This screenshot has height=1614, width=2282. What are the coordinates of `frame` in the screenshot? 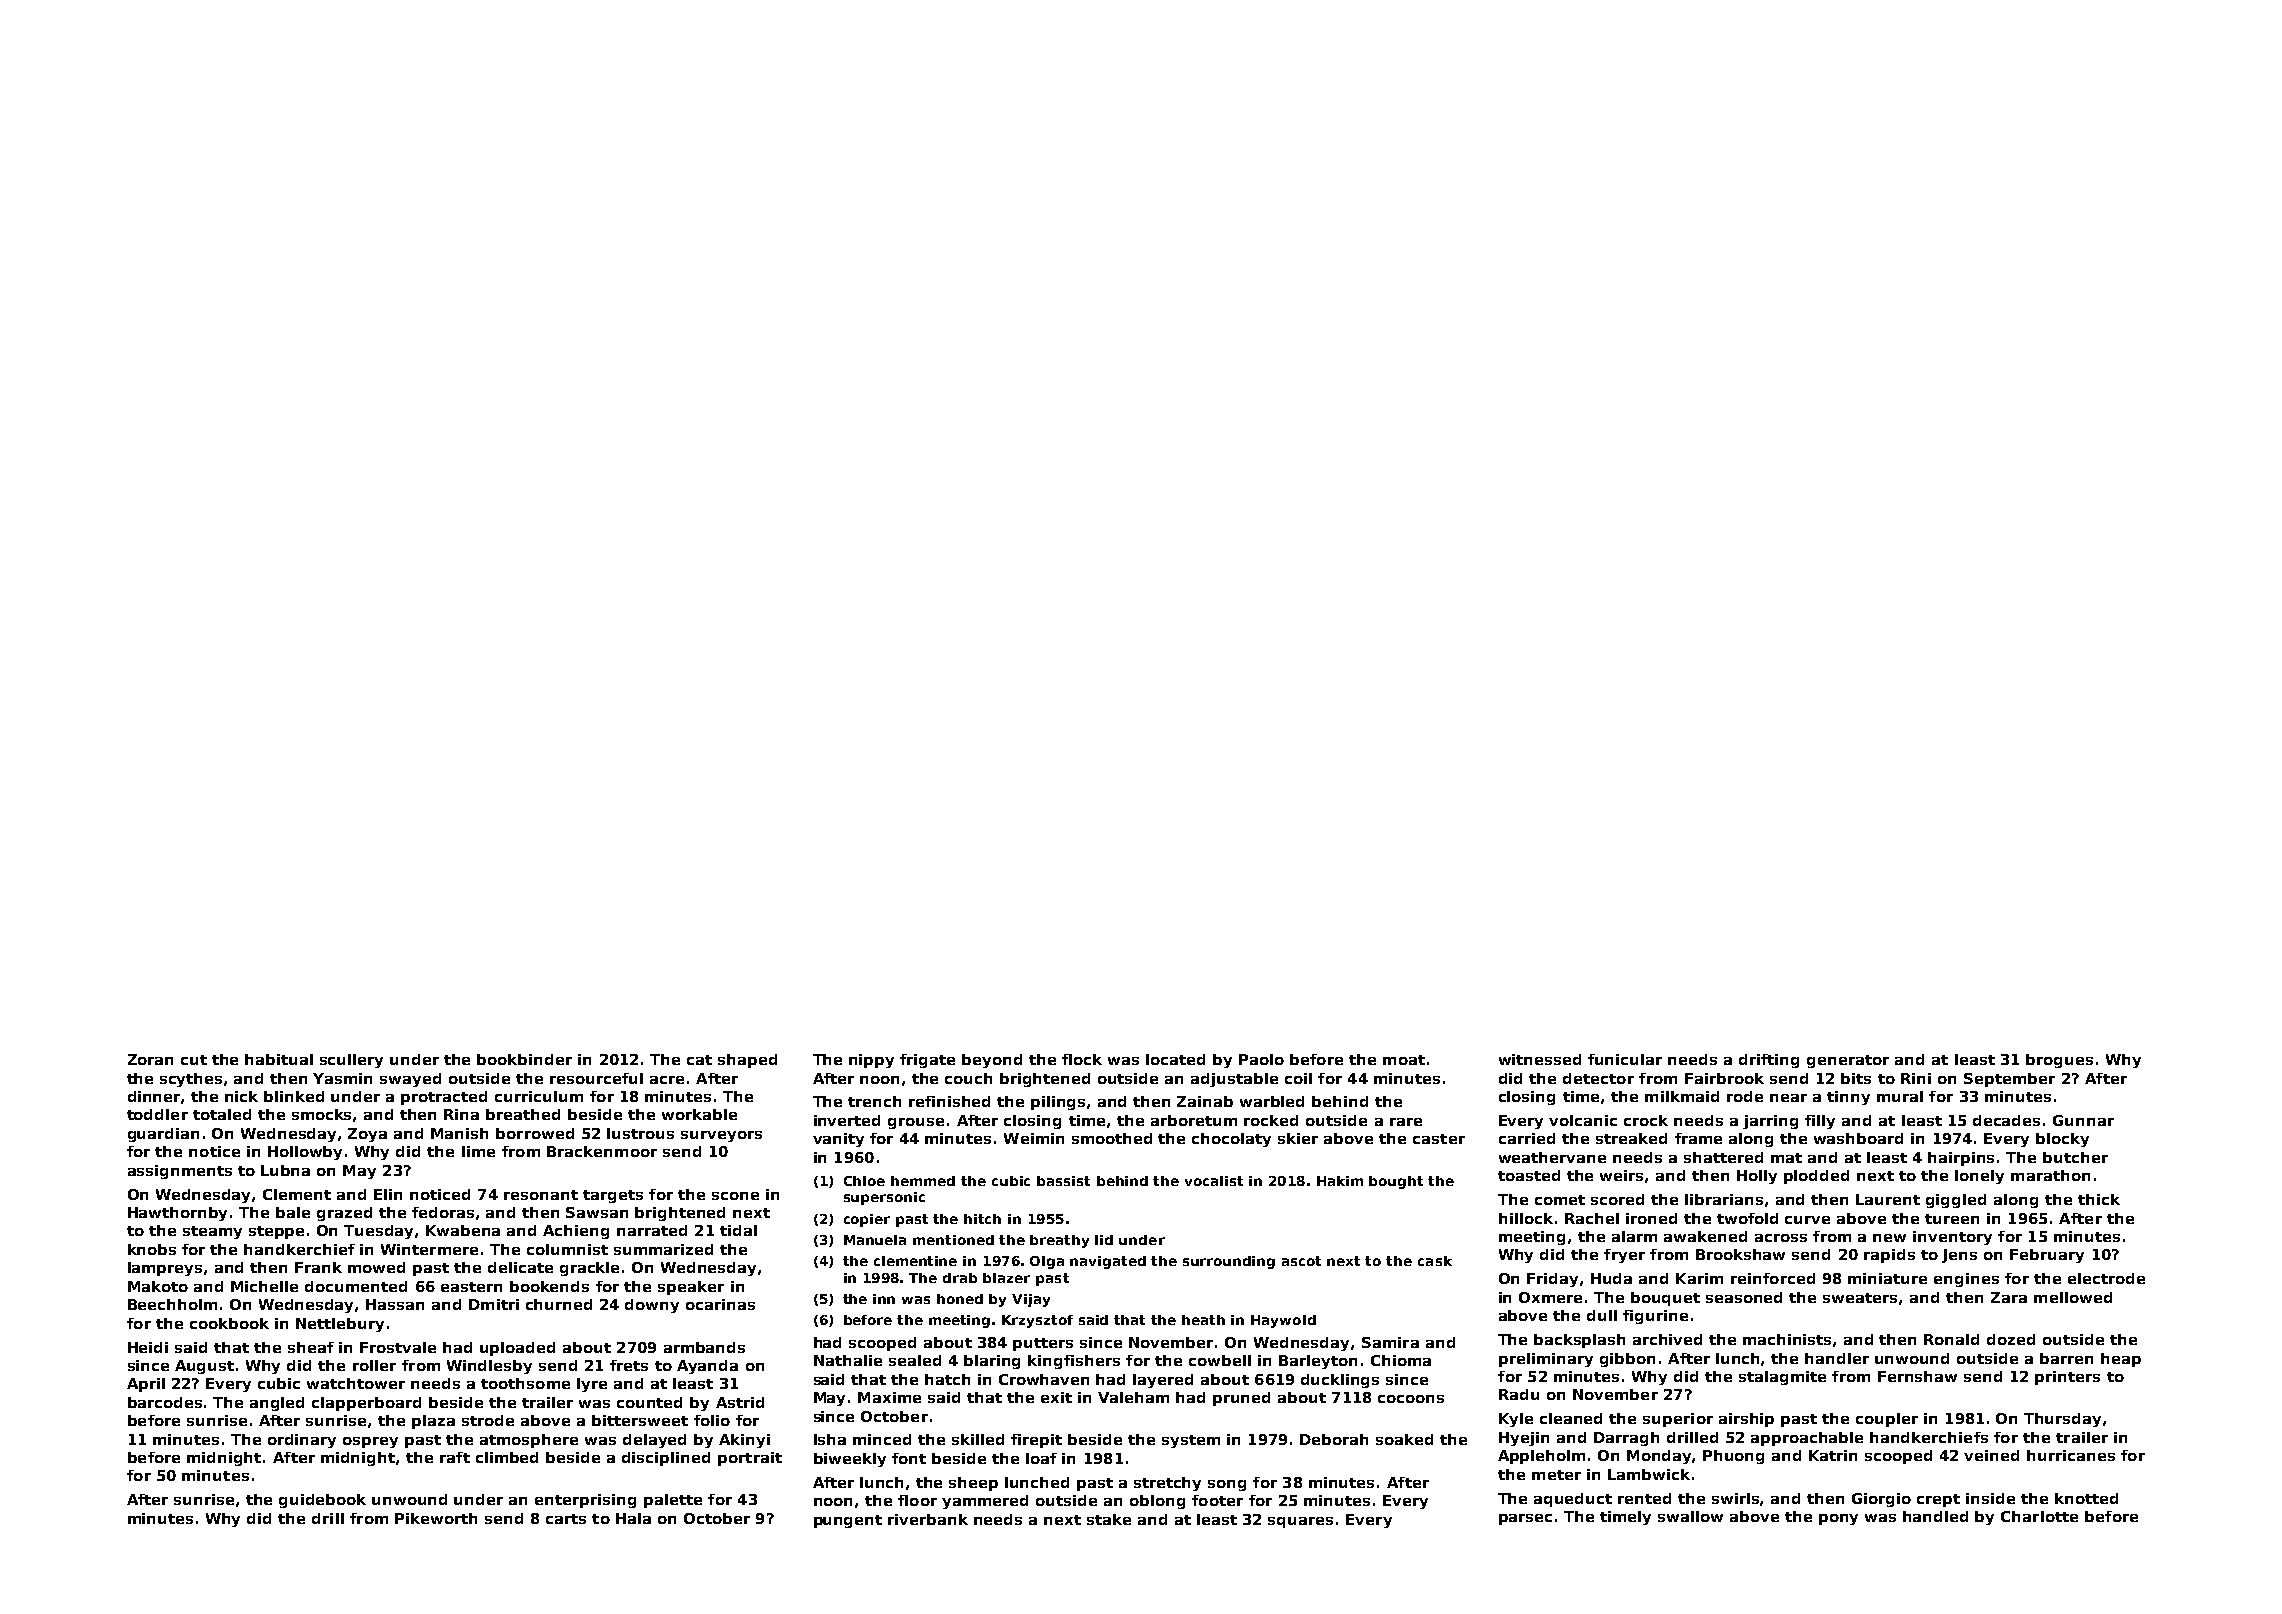 It's located at (1698, 1138).
